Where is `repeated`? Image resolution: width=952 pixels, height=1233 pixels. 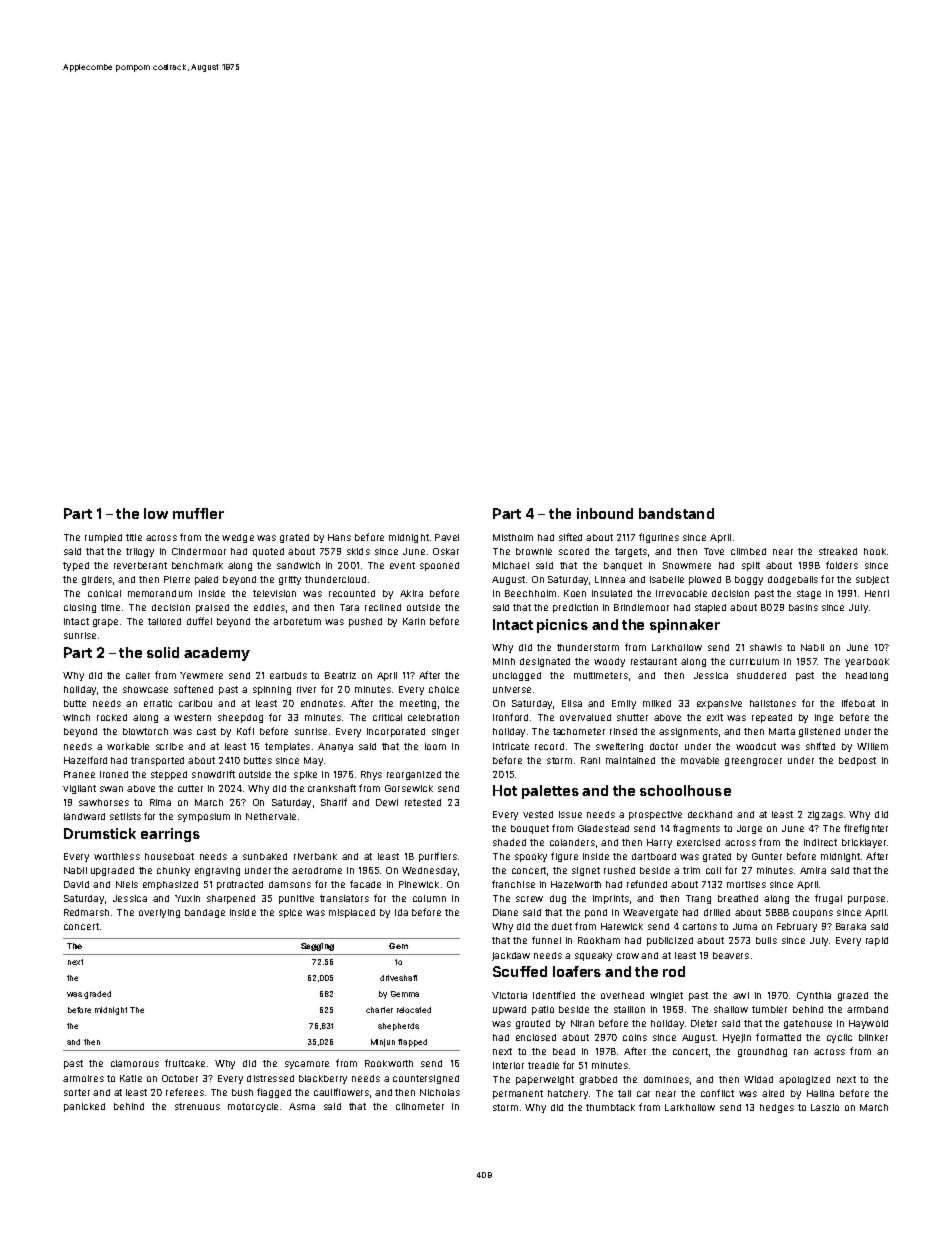 repeated is located at coordinates (772, 718).
